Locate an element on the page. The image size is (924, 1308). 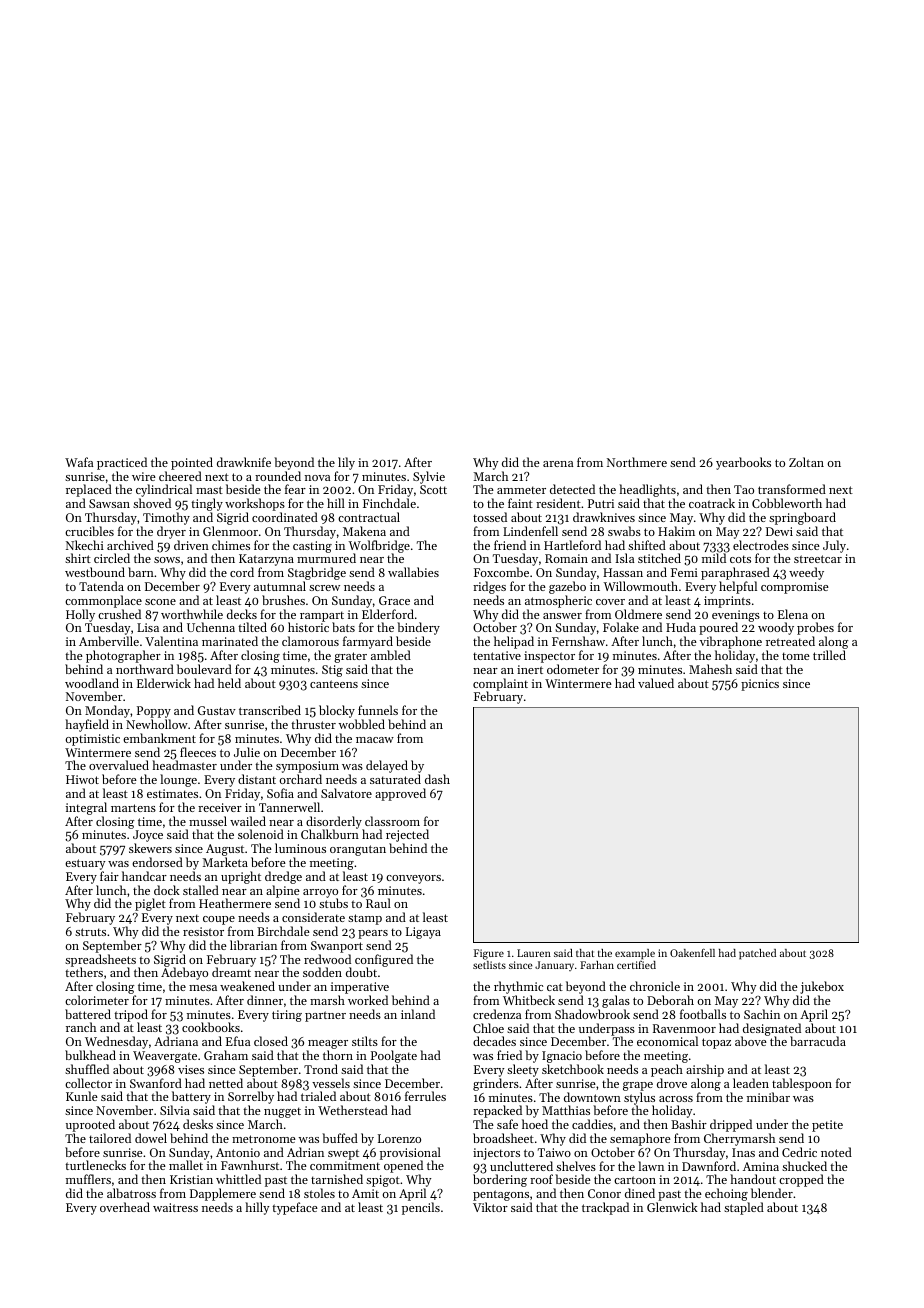
dash is located at coordinates (437, 779).
